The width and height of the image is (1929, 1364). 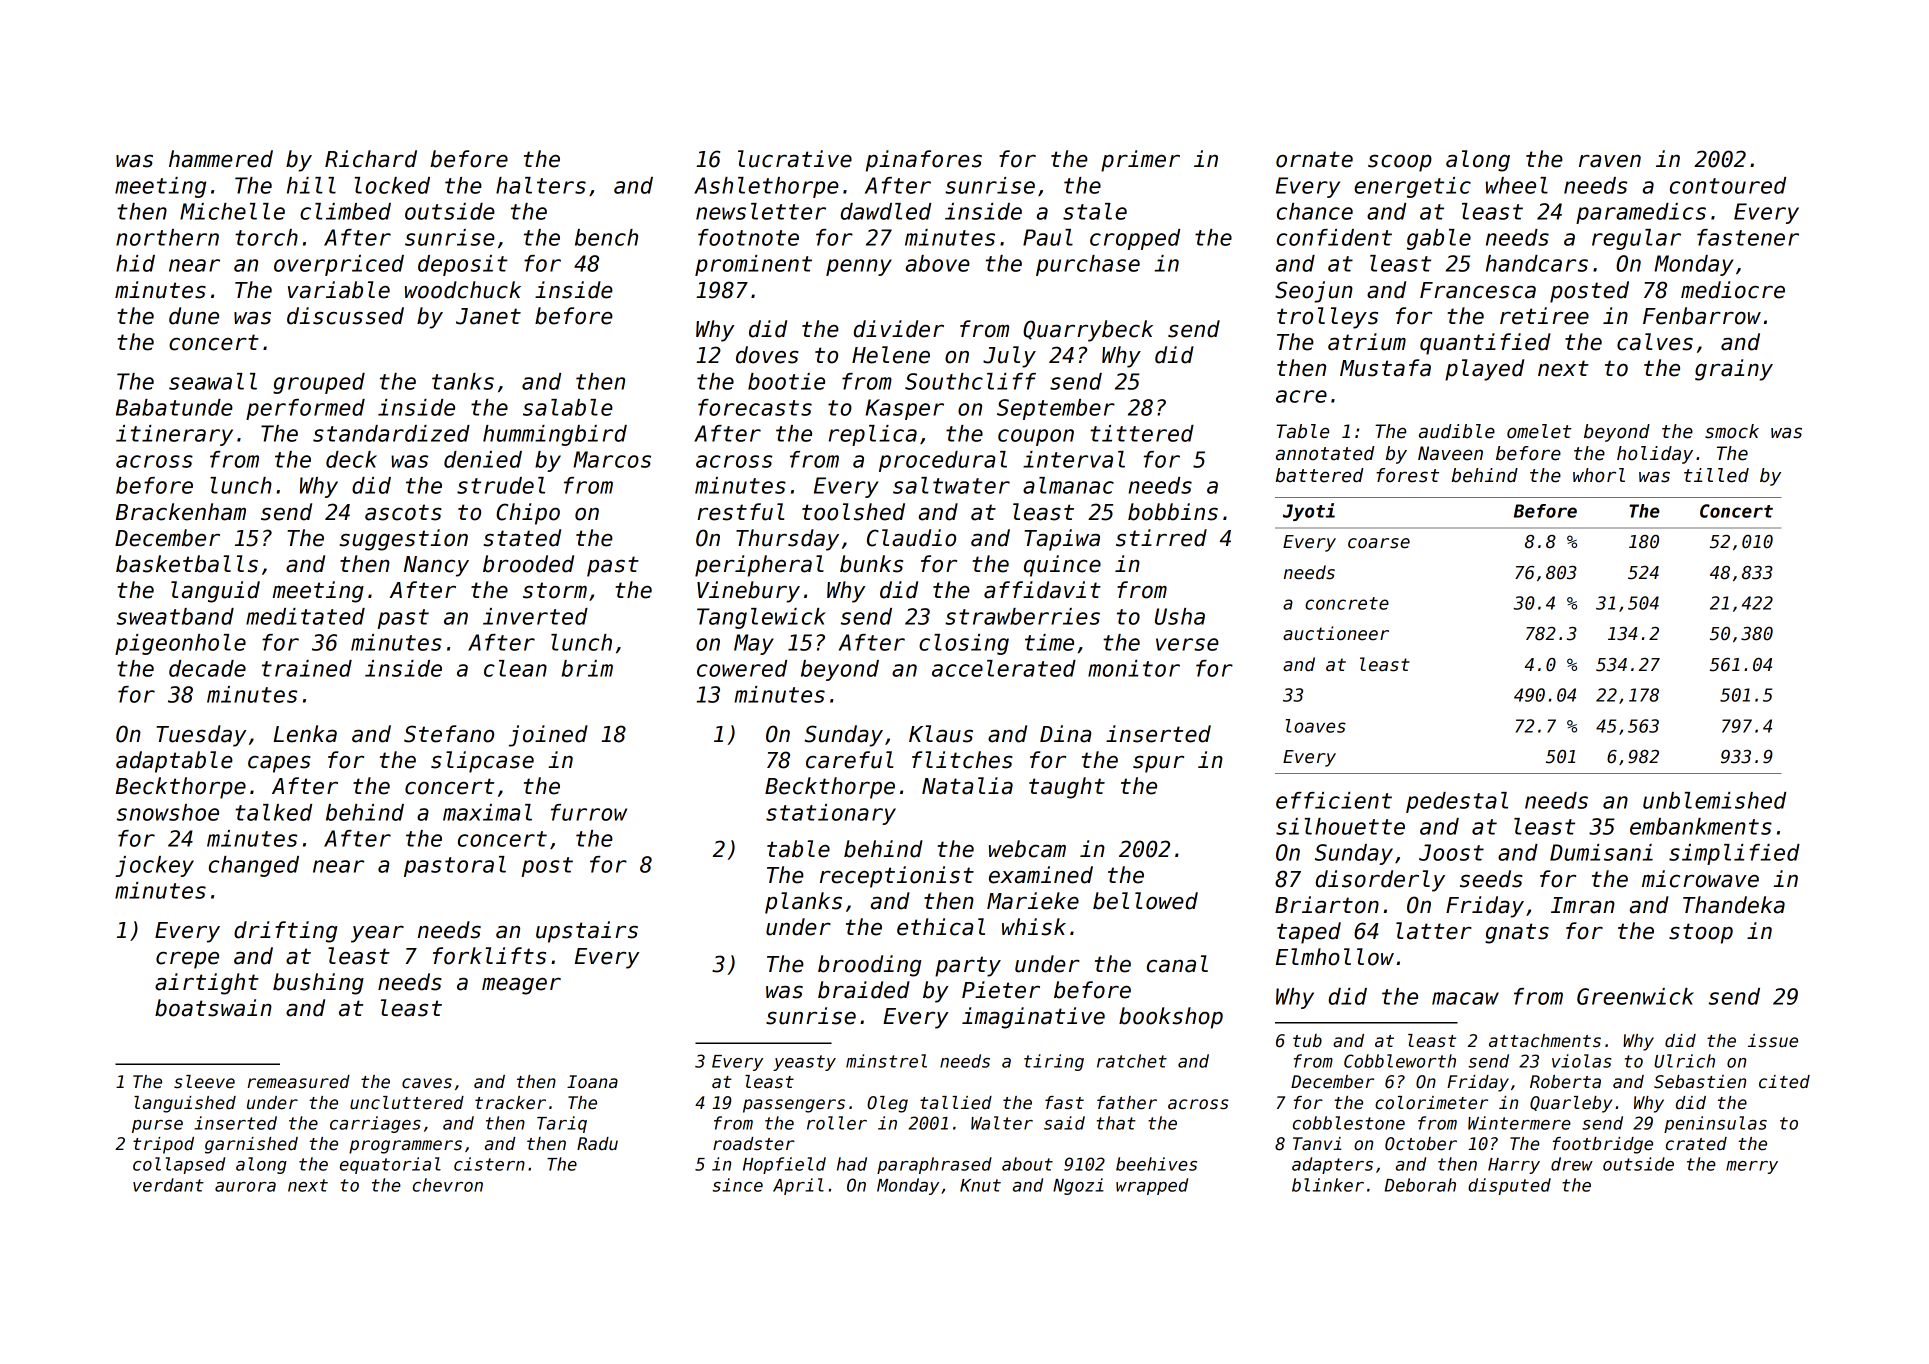 What do you see at coordinates (213, 381) in the image?
I see `seawall` at bounding box center [213, 381].
